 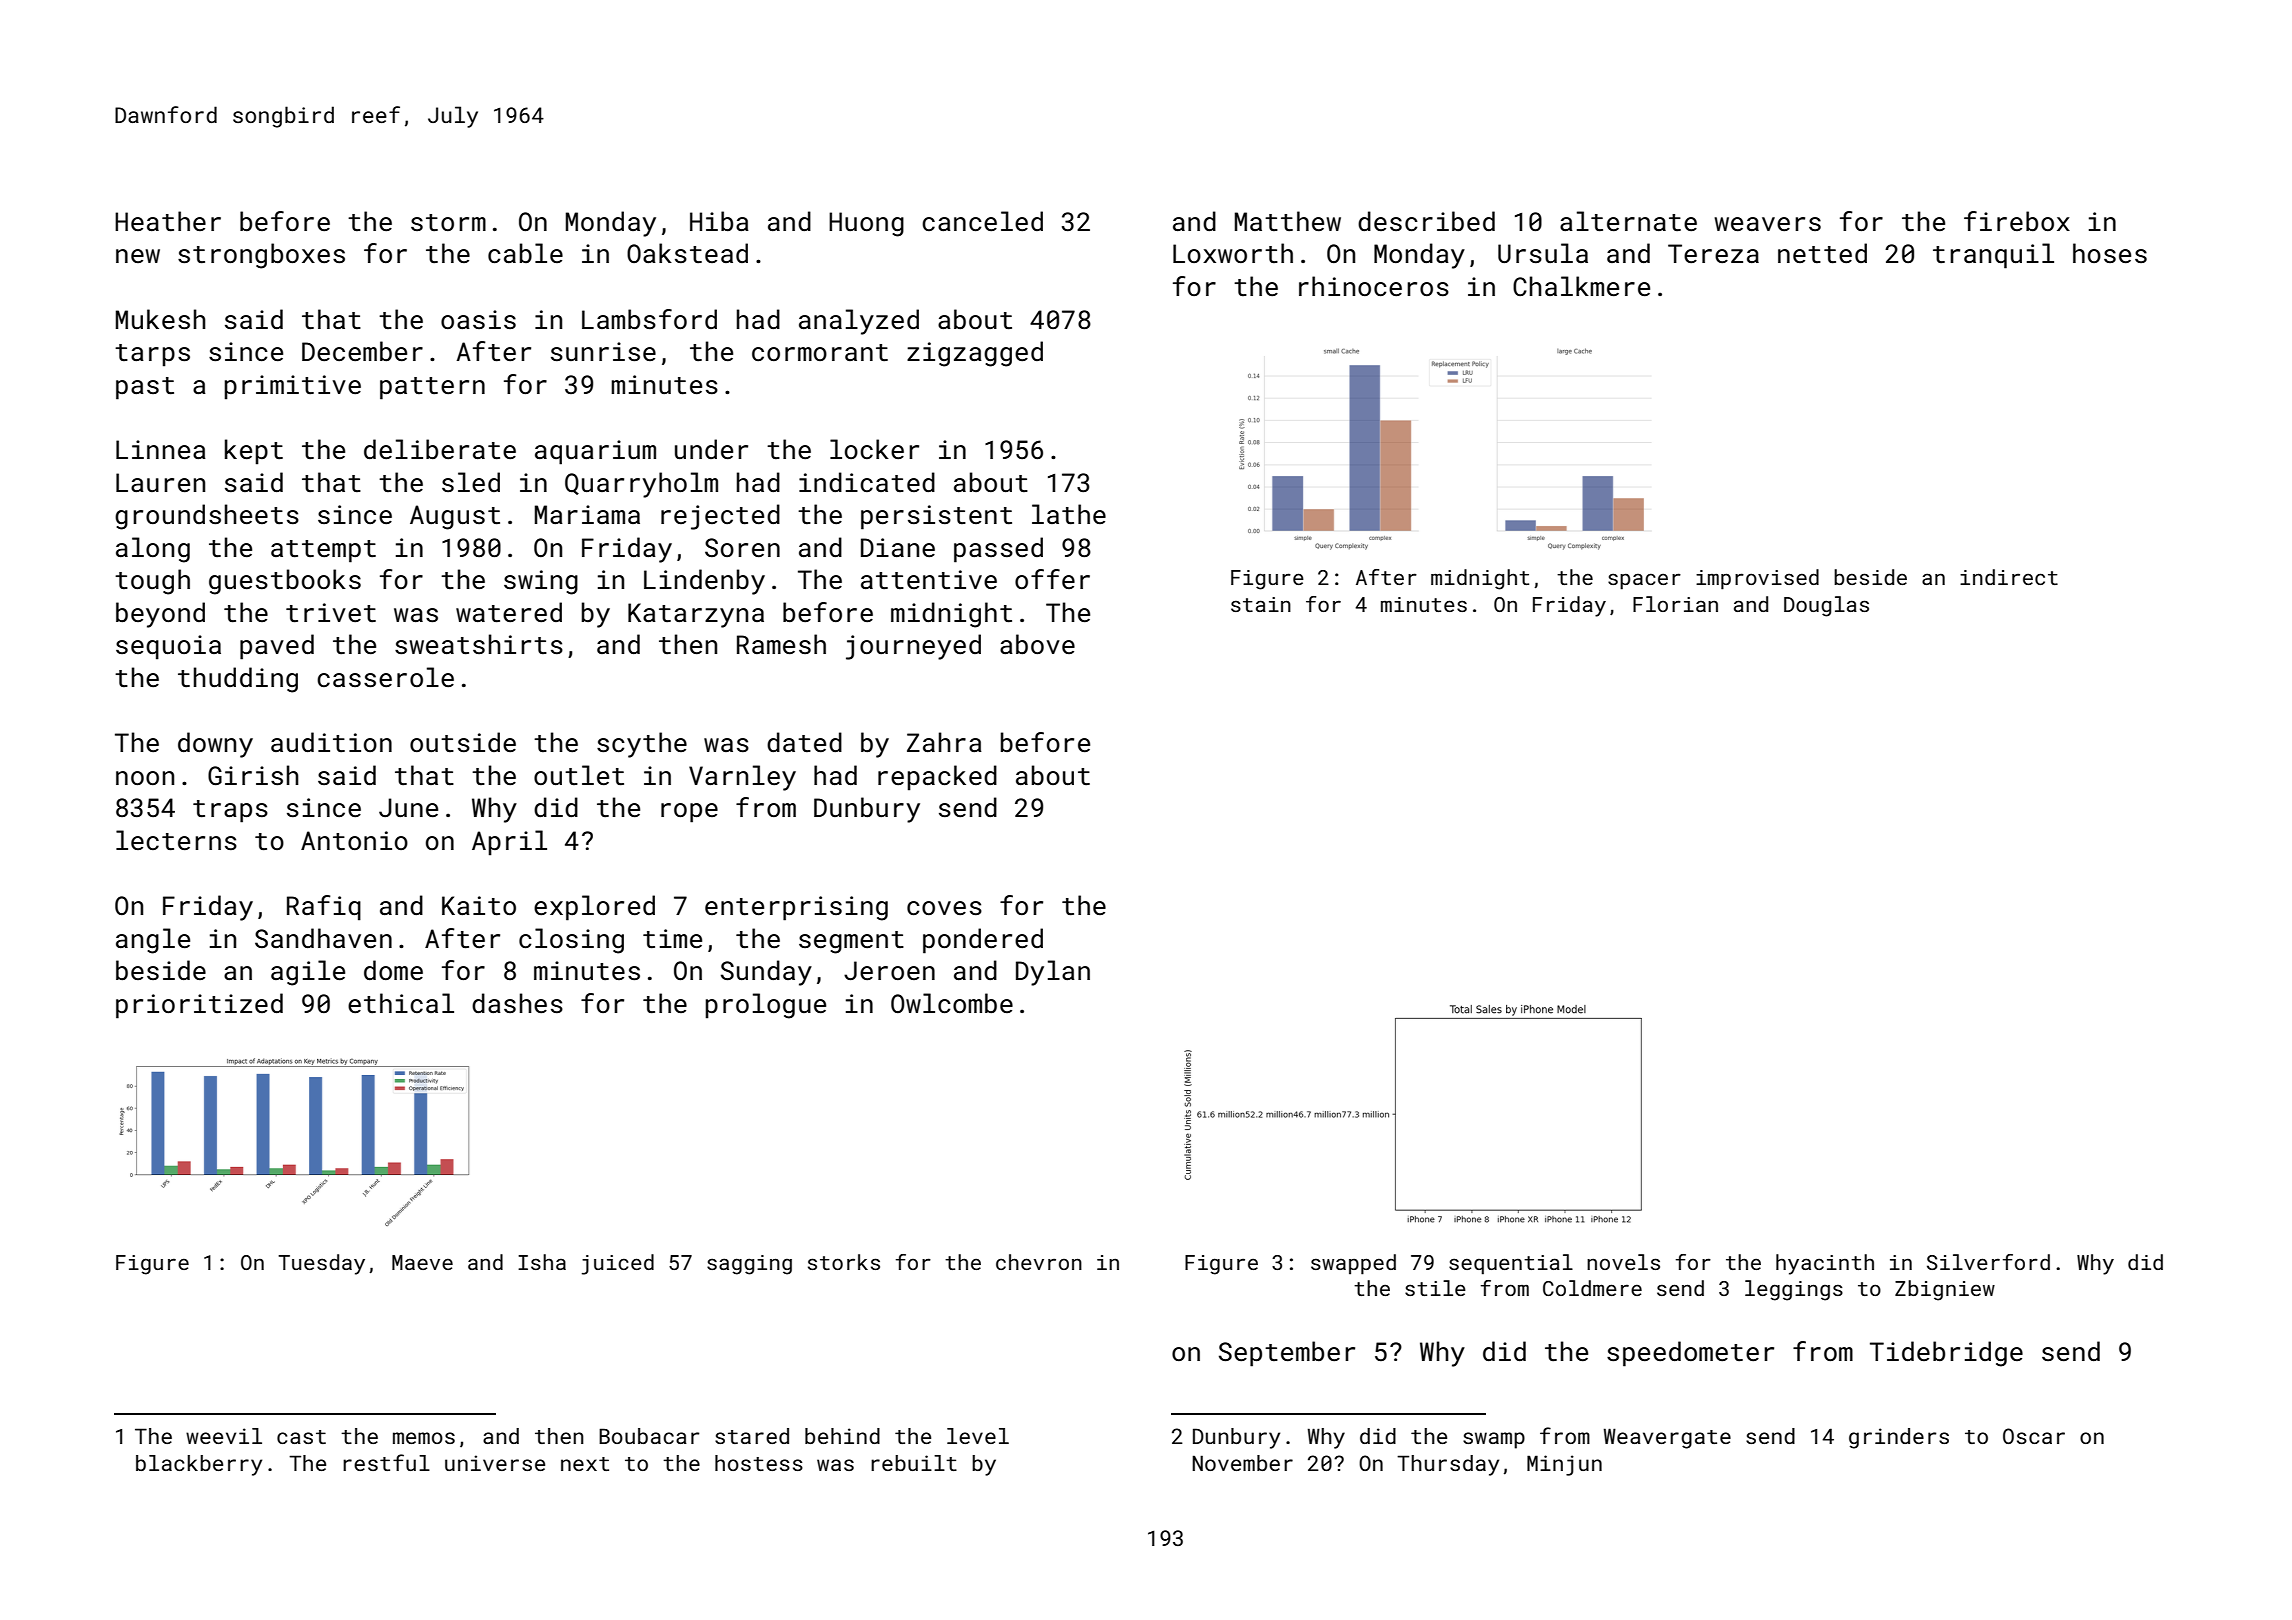 I want to click on firebox, so click(x=2017, y=221).
